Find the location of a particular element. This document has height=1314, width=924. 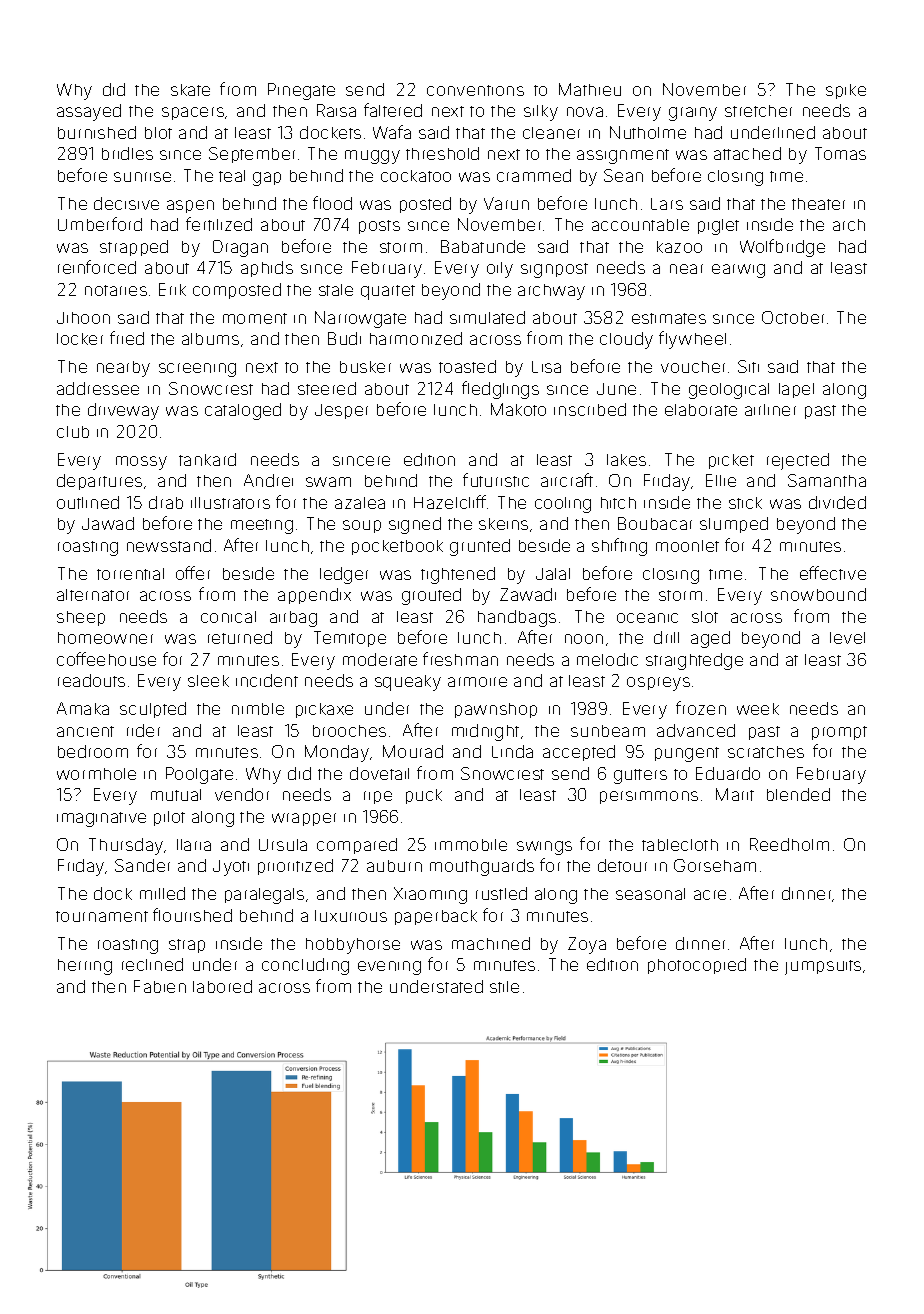

Andrei is located at coordinates (268, 480).
